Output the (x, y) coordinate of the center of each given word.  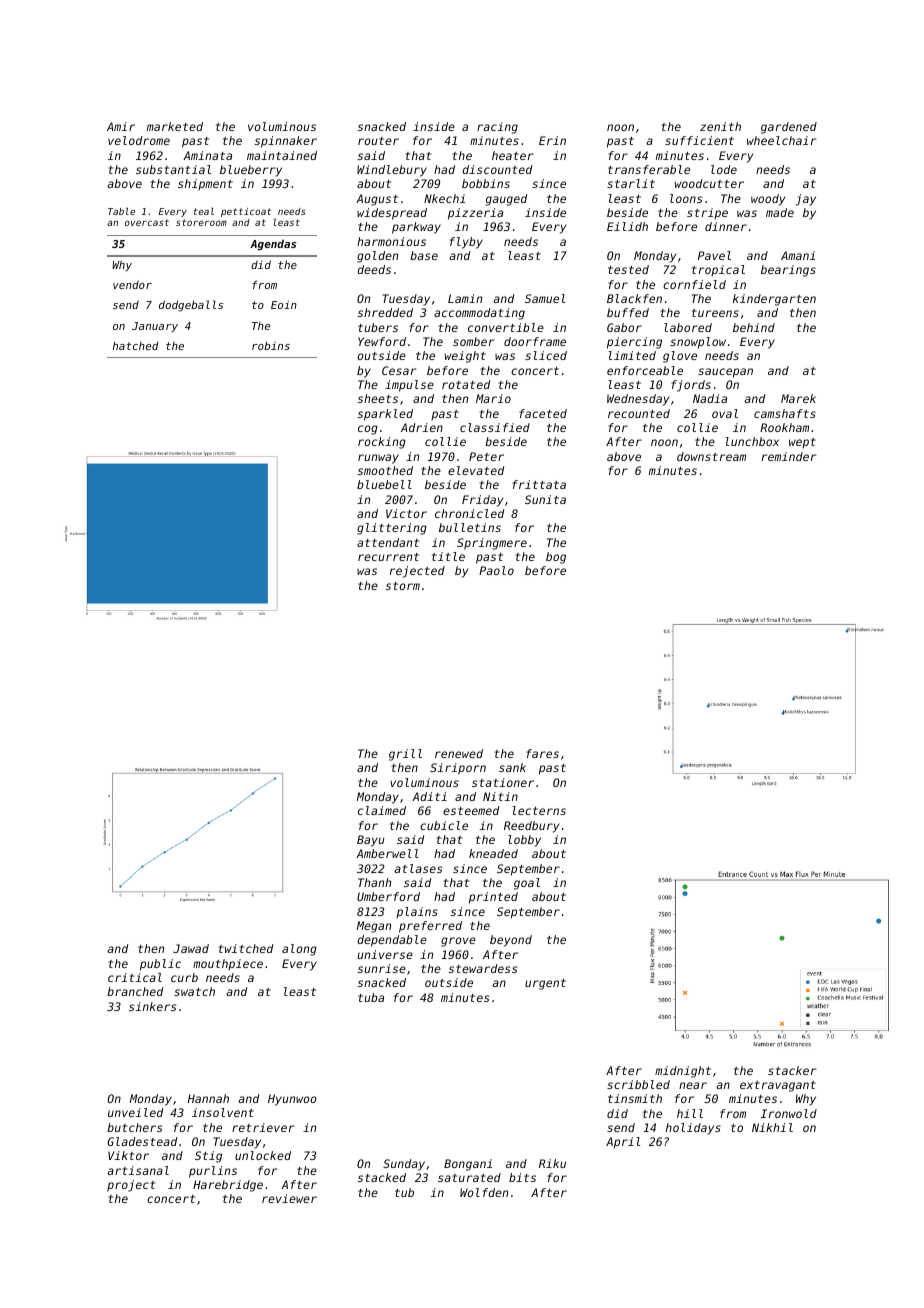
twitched (245, 948)
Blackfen (634, 298)
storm (403, 586)
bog (556, 558)
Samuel (545, 298)
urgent (545, 984)
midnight (683, 1072)
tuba (371, 997)
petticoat (246, 212)
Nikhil (772, 1127)
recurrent (388, 557)
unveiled (135, 1112)
